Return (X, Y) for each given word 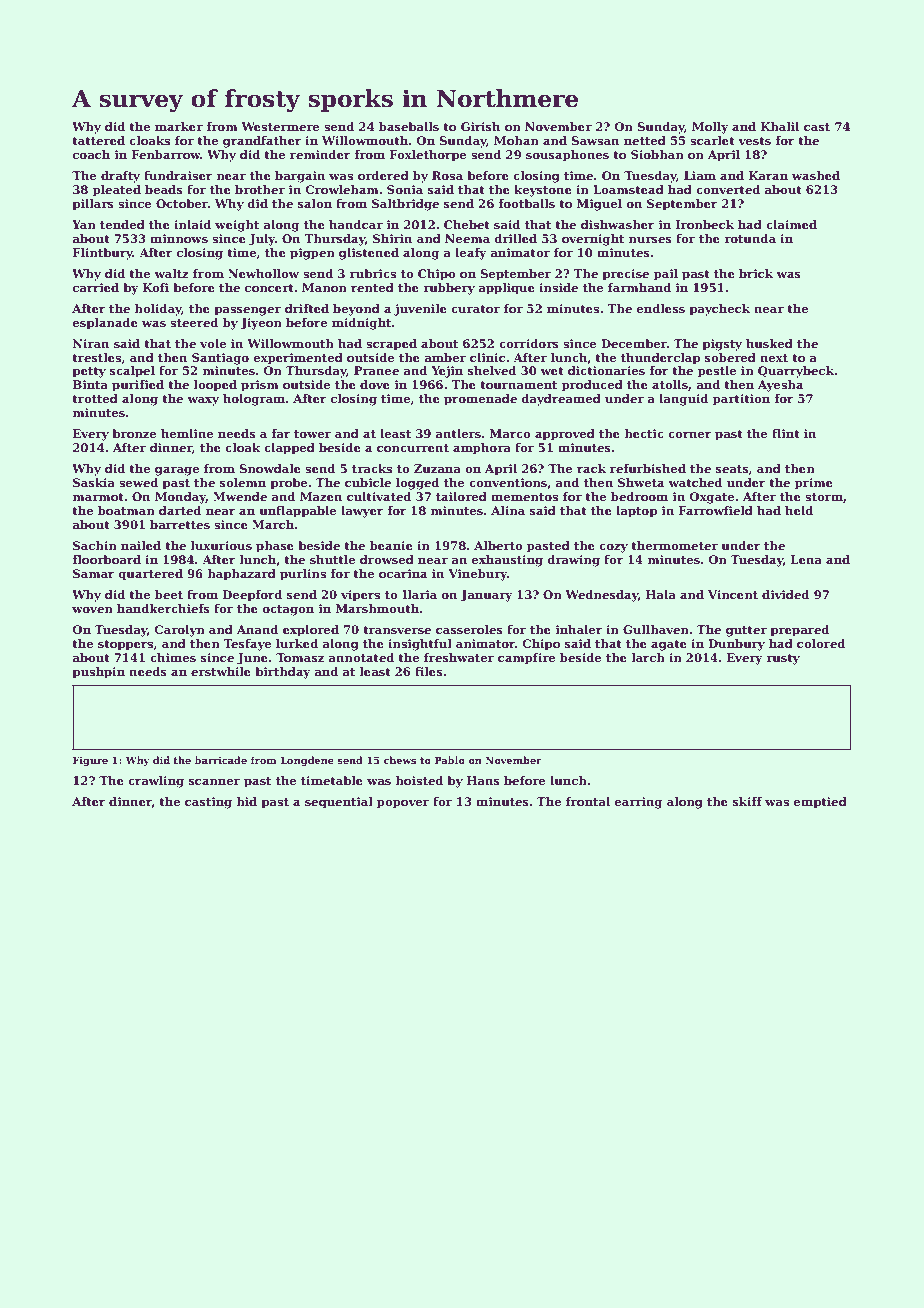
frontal (588, 801)
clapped (289, 449)
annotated (361, 657)
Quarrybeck (796, 372)
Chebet (467, 224)
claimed (791, 224)
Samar (94, 573)
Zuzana (437, 468)
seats (732, 469)
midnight (361, 324)
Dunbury (736, 645)
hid (246, 801)
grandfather (262, 142)
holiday (158, 310)
